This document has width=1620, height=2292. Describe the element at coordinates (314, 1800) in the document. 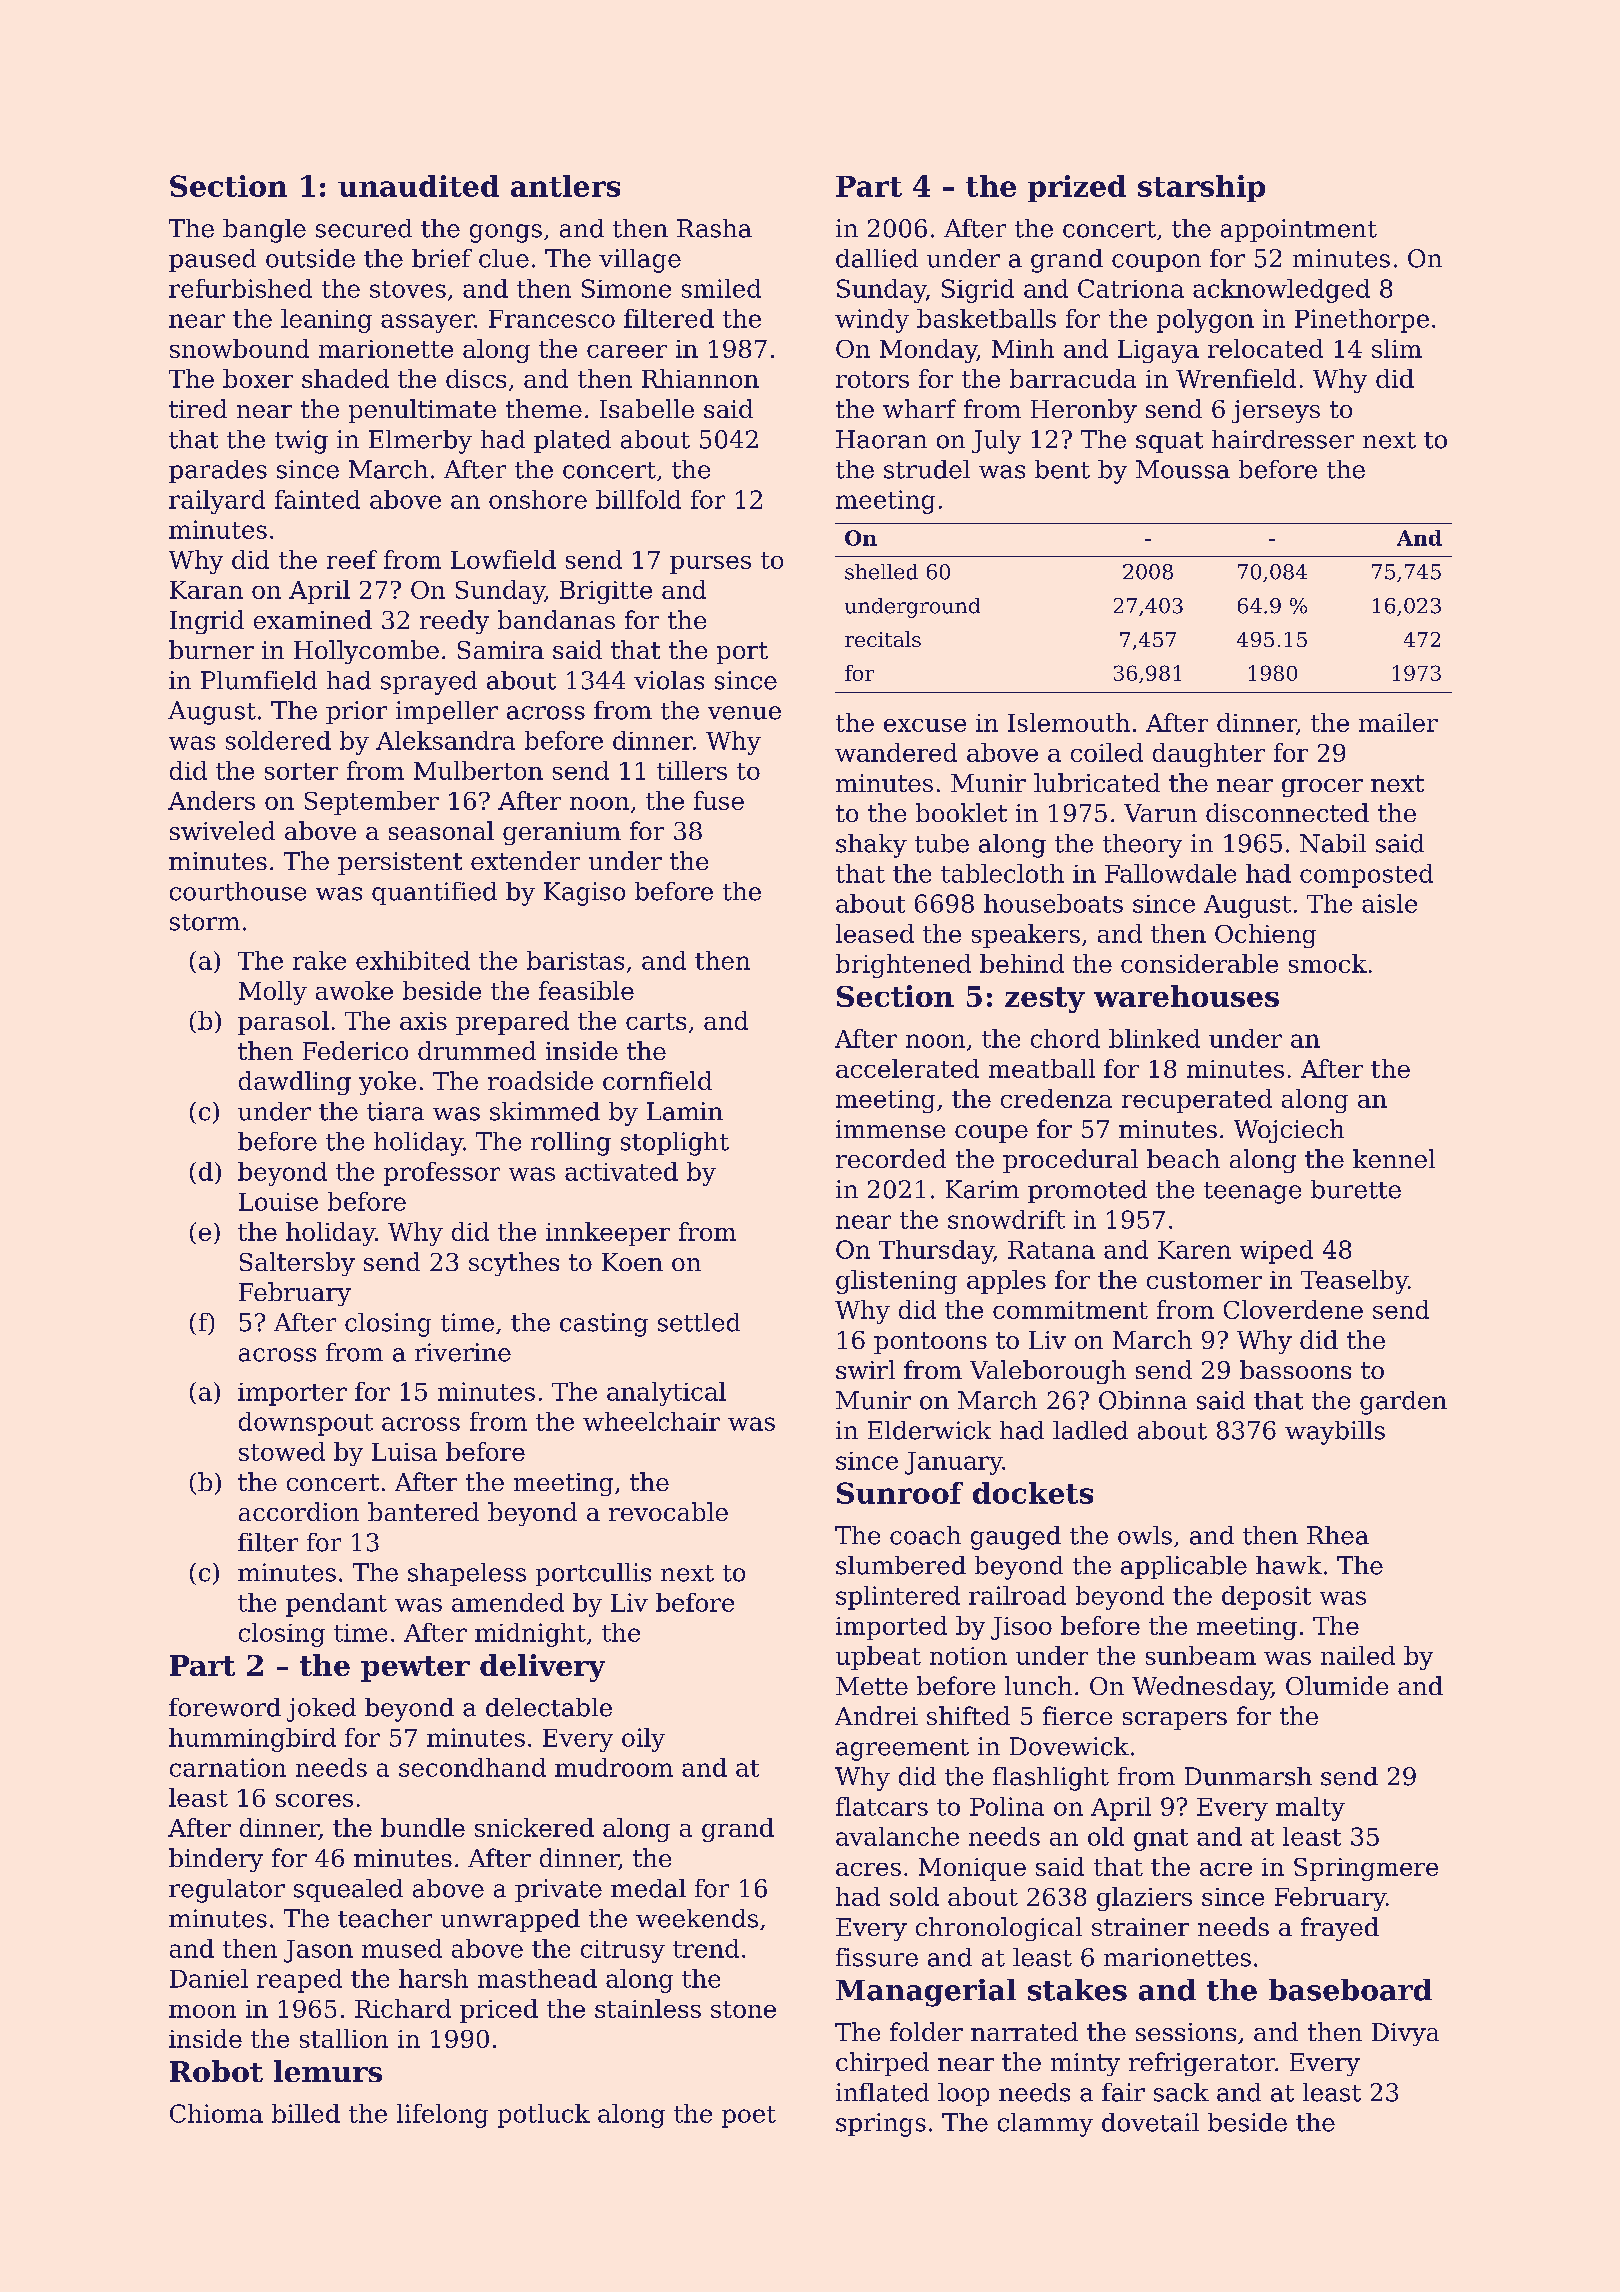

I see `scores` at that location.
